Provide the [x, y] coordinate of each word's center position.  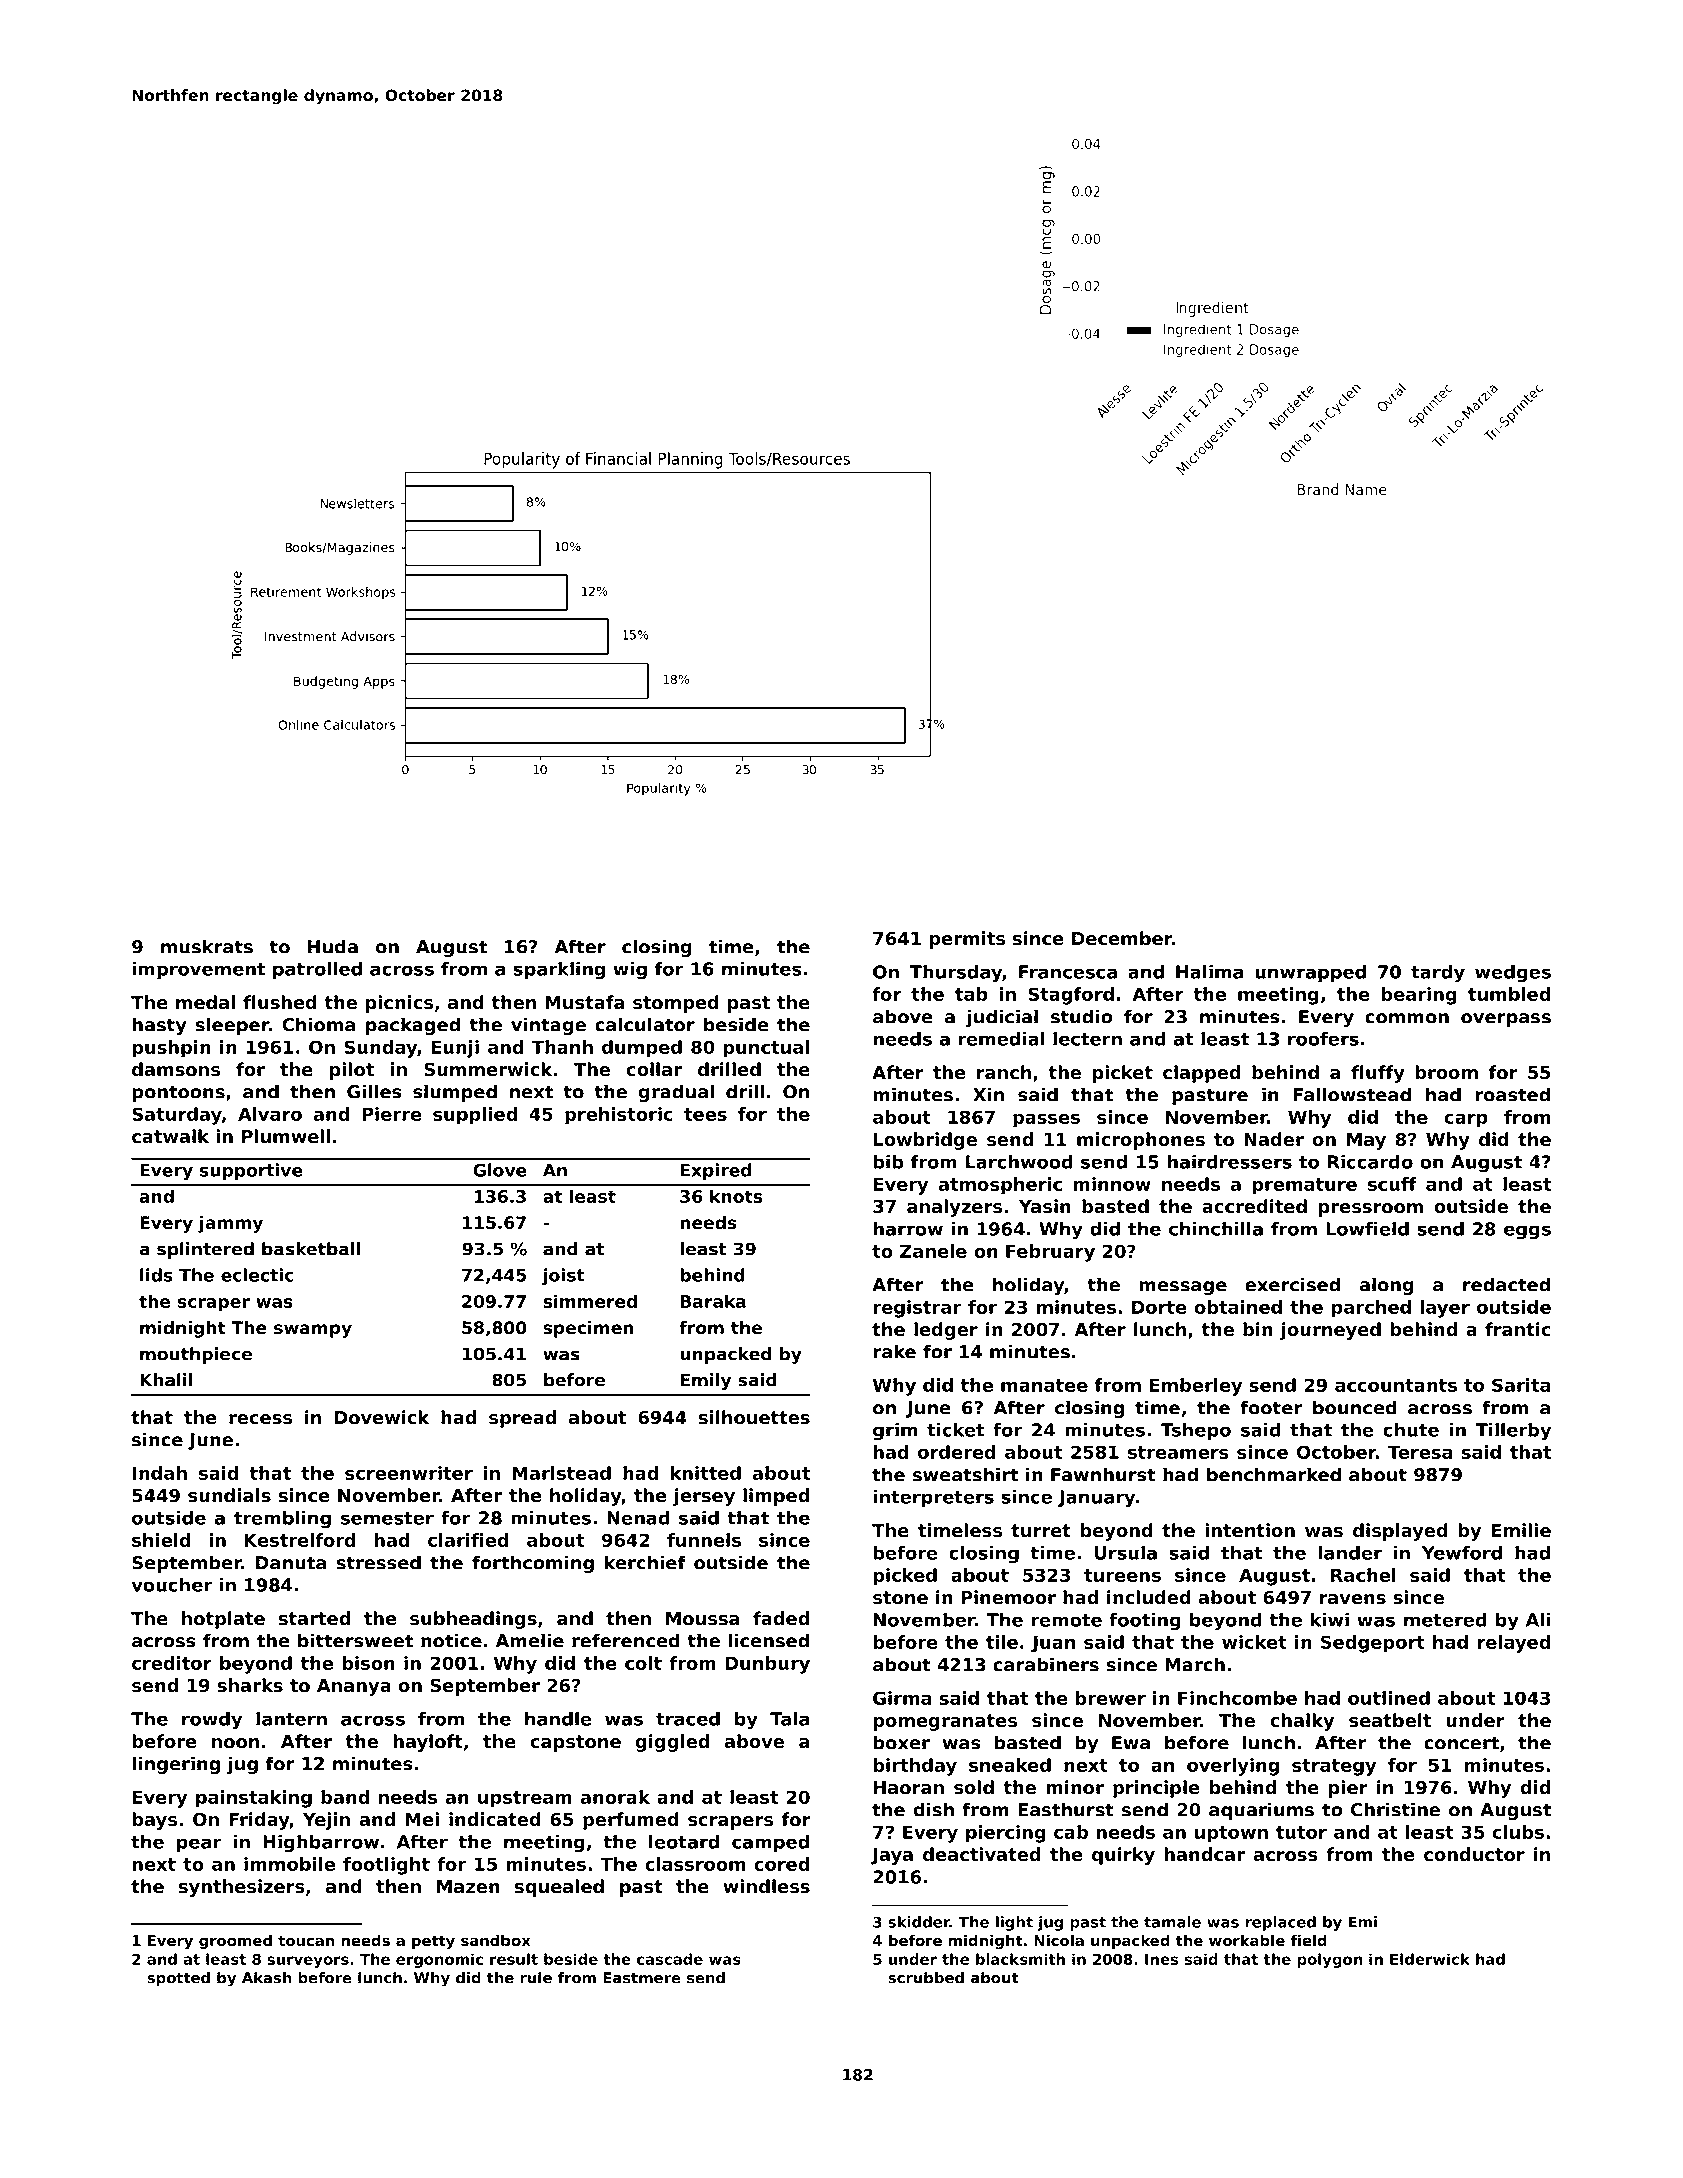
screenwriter [409, 1473]
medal [205, 1002]
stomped [676, 1004]
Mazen [468, 1887]
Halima [1209, 972]
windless [766, 1886]
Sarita [1521, 1385]
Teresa [1420, 1452]
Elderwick [1430, 1959]
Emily [706, 1381]
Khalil [166, 1380]
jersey [704, 1497]
